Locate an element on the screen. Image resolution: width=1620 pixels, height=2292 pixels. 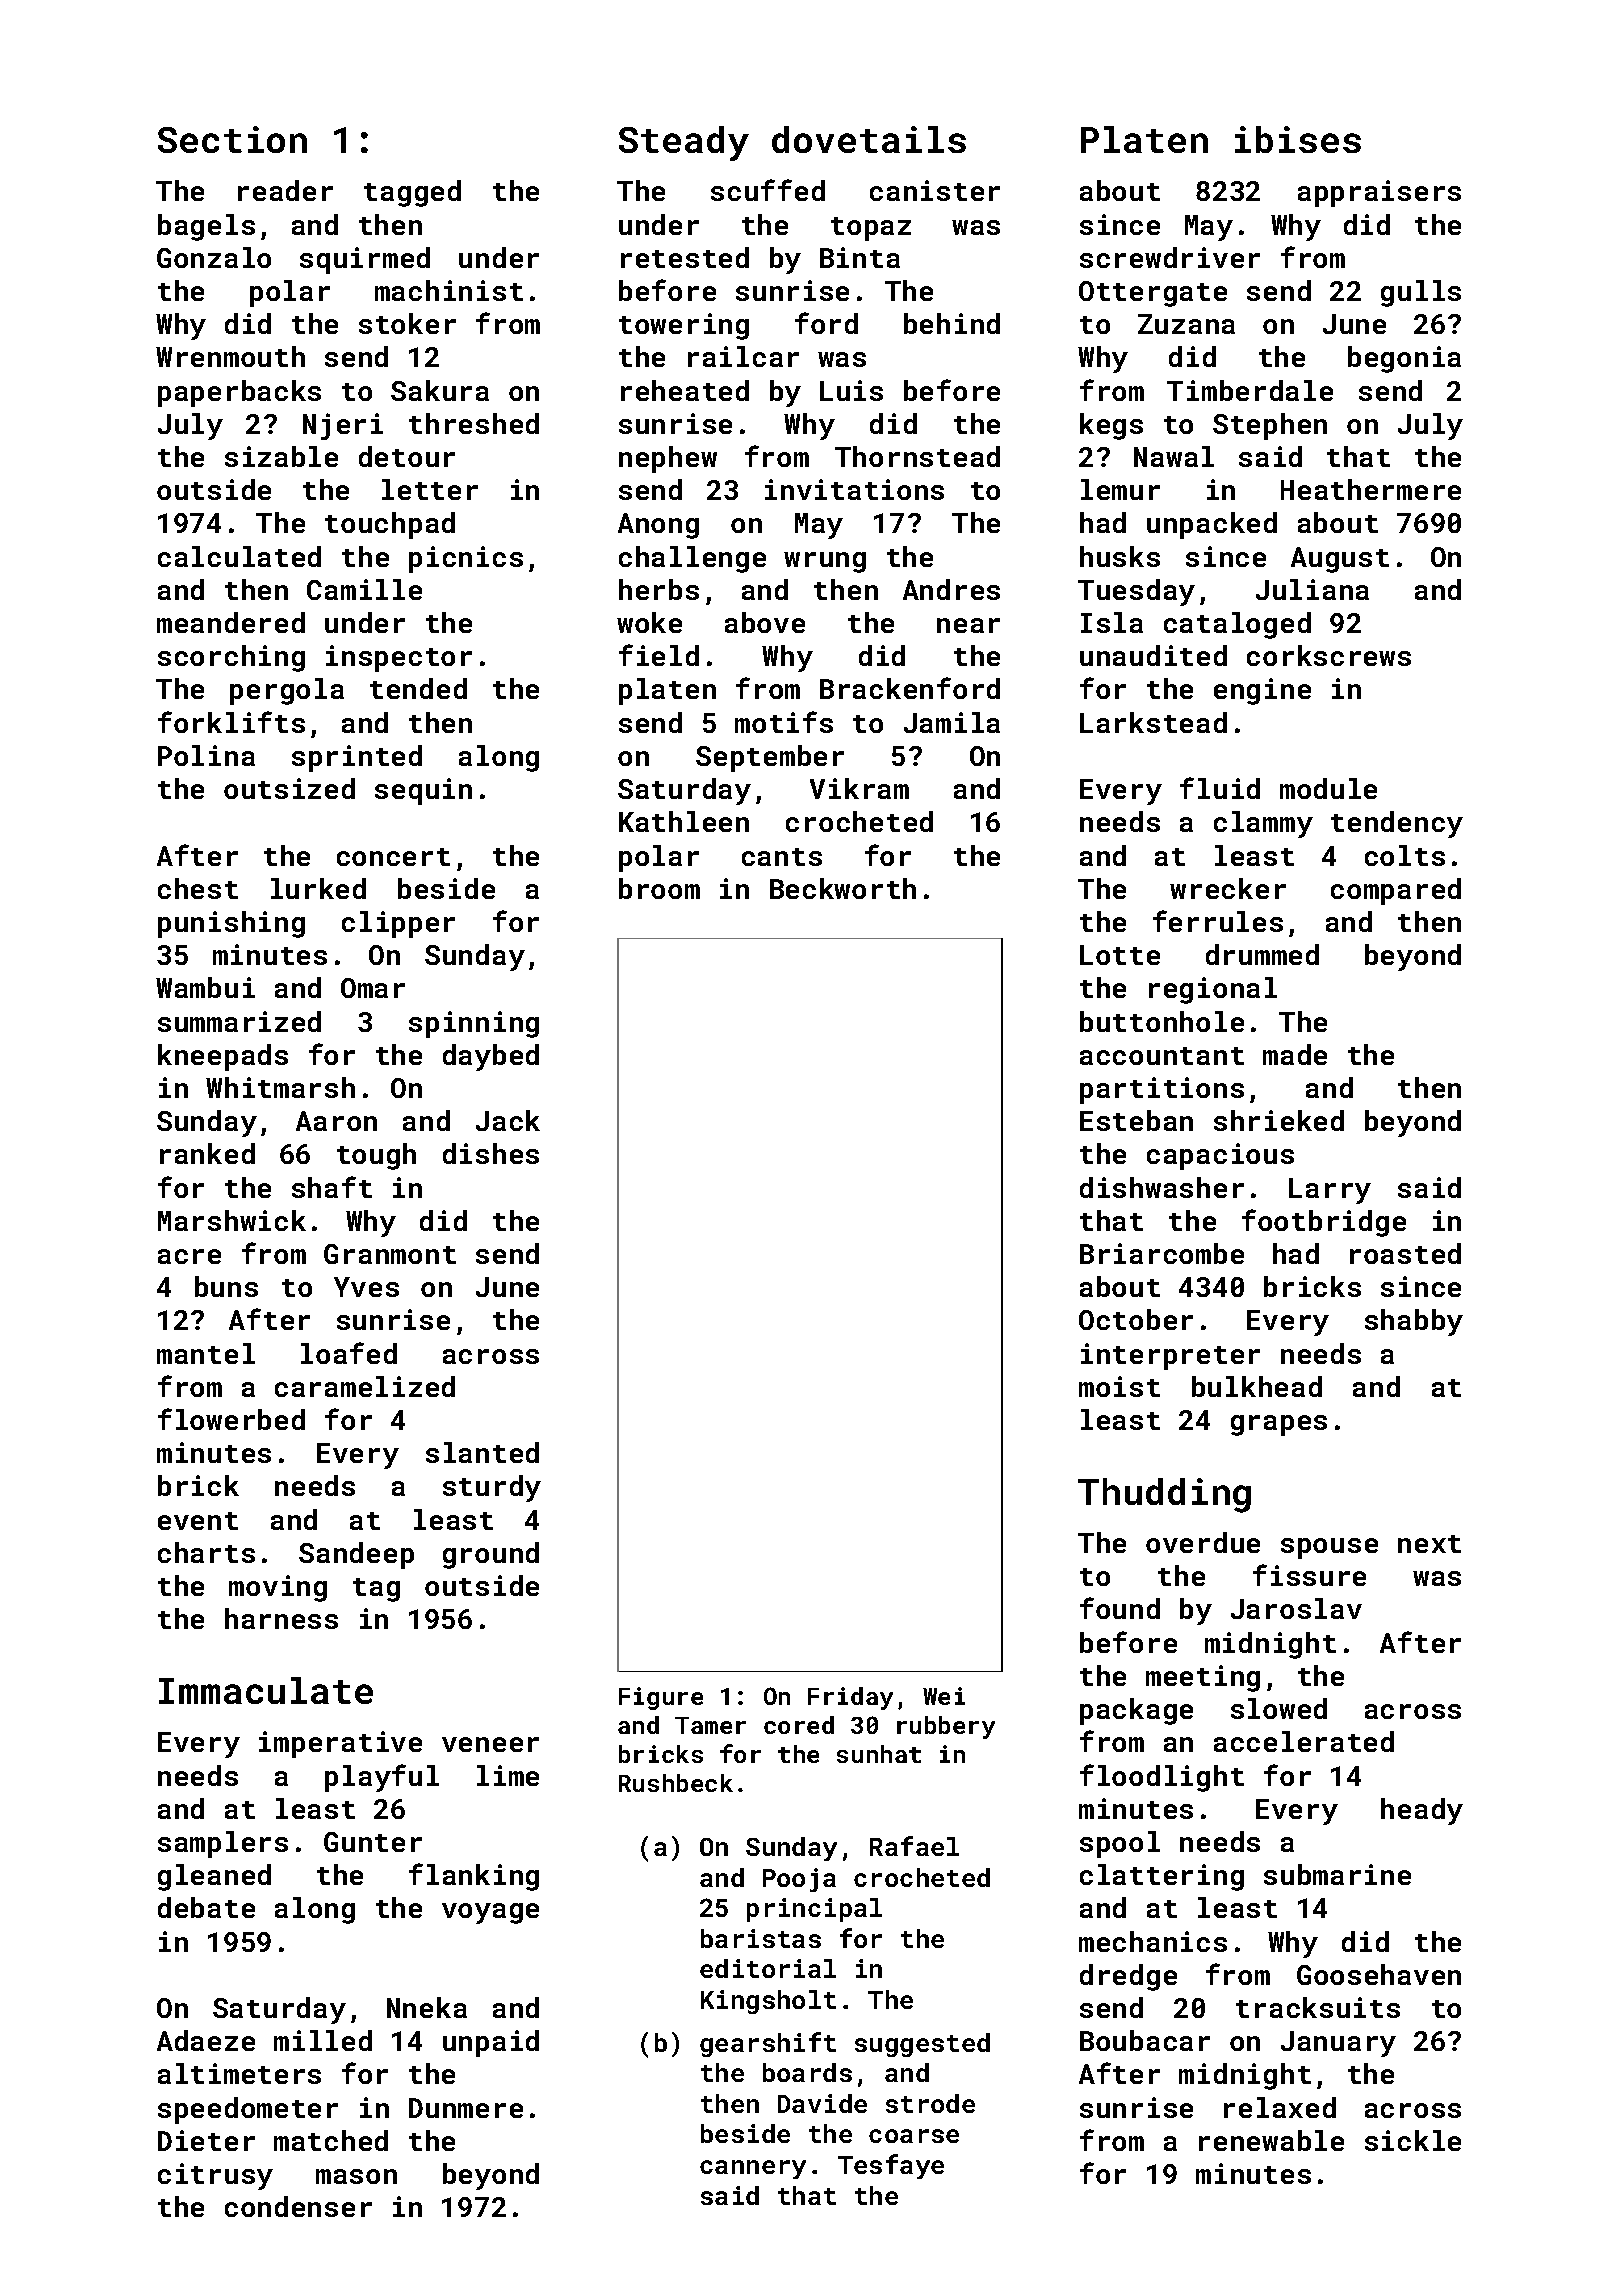
Anong is located at coordinates (658, 526).
